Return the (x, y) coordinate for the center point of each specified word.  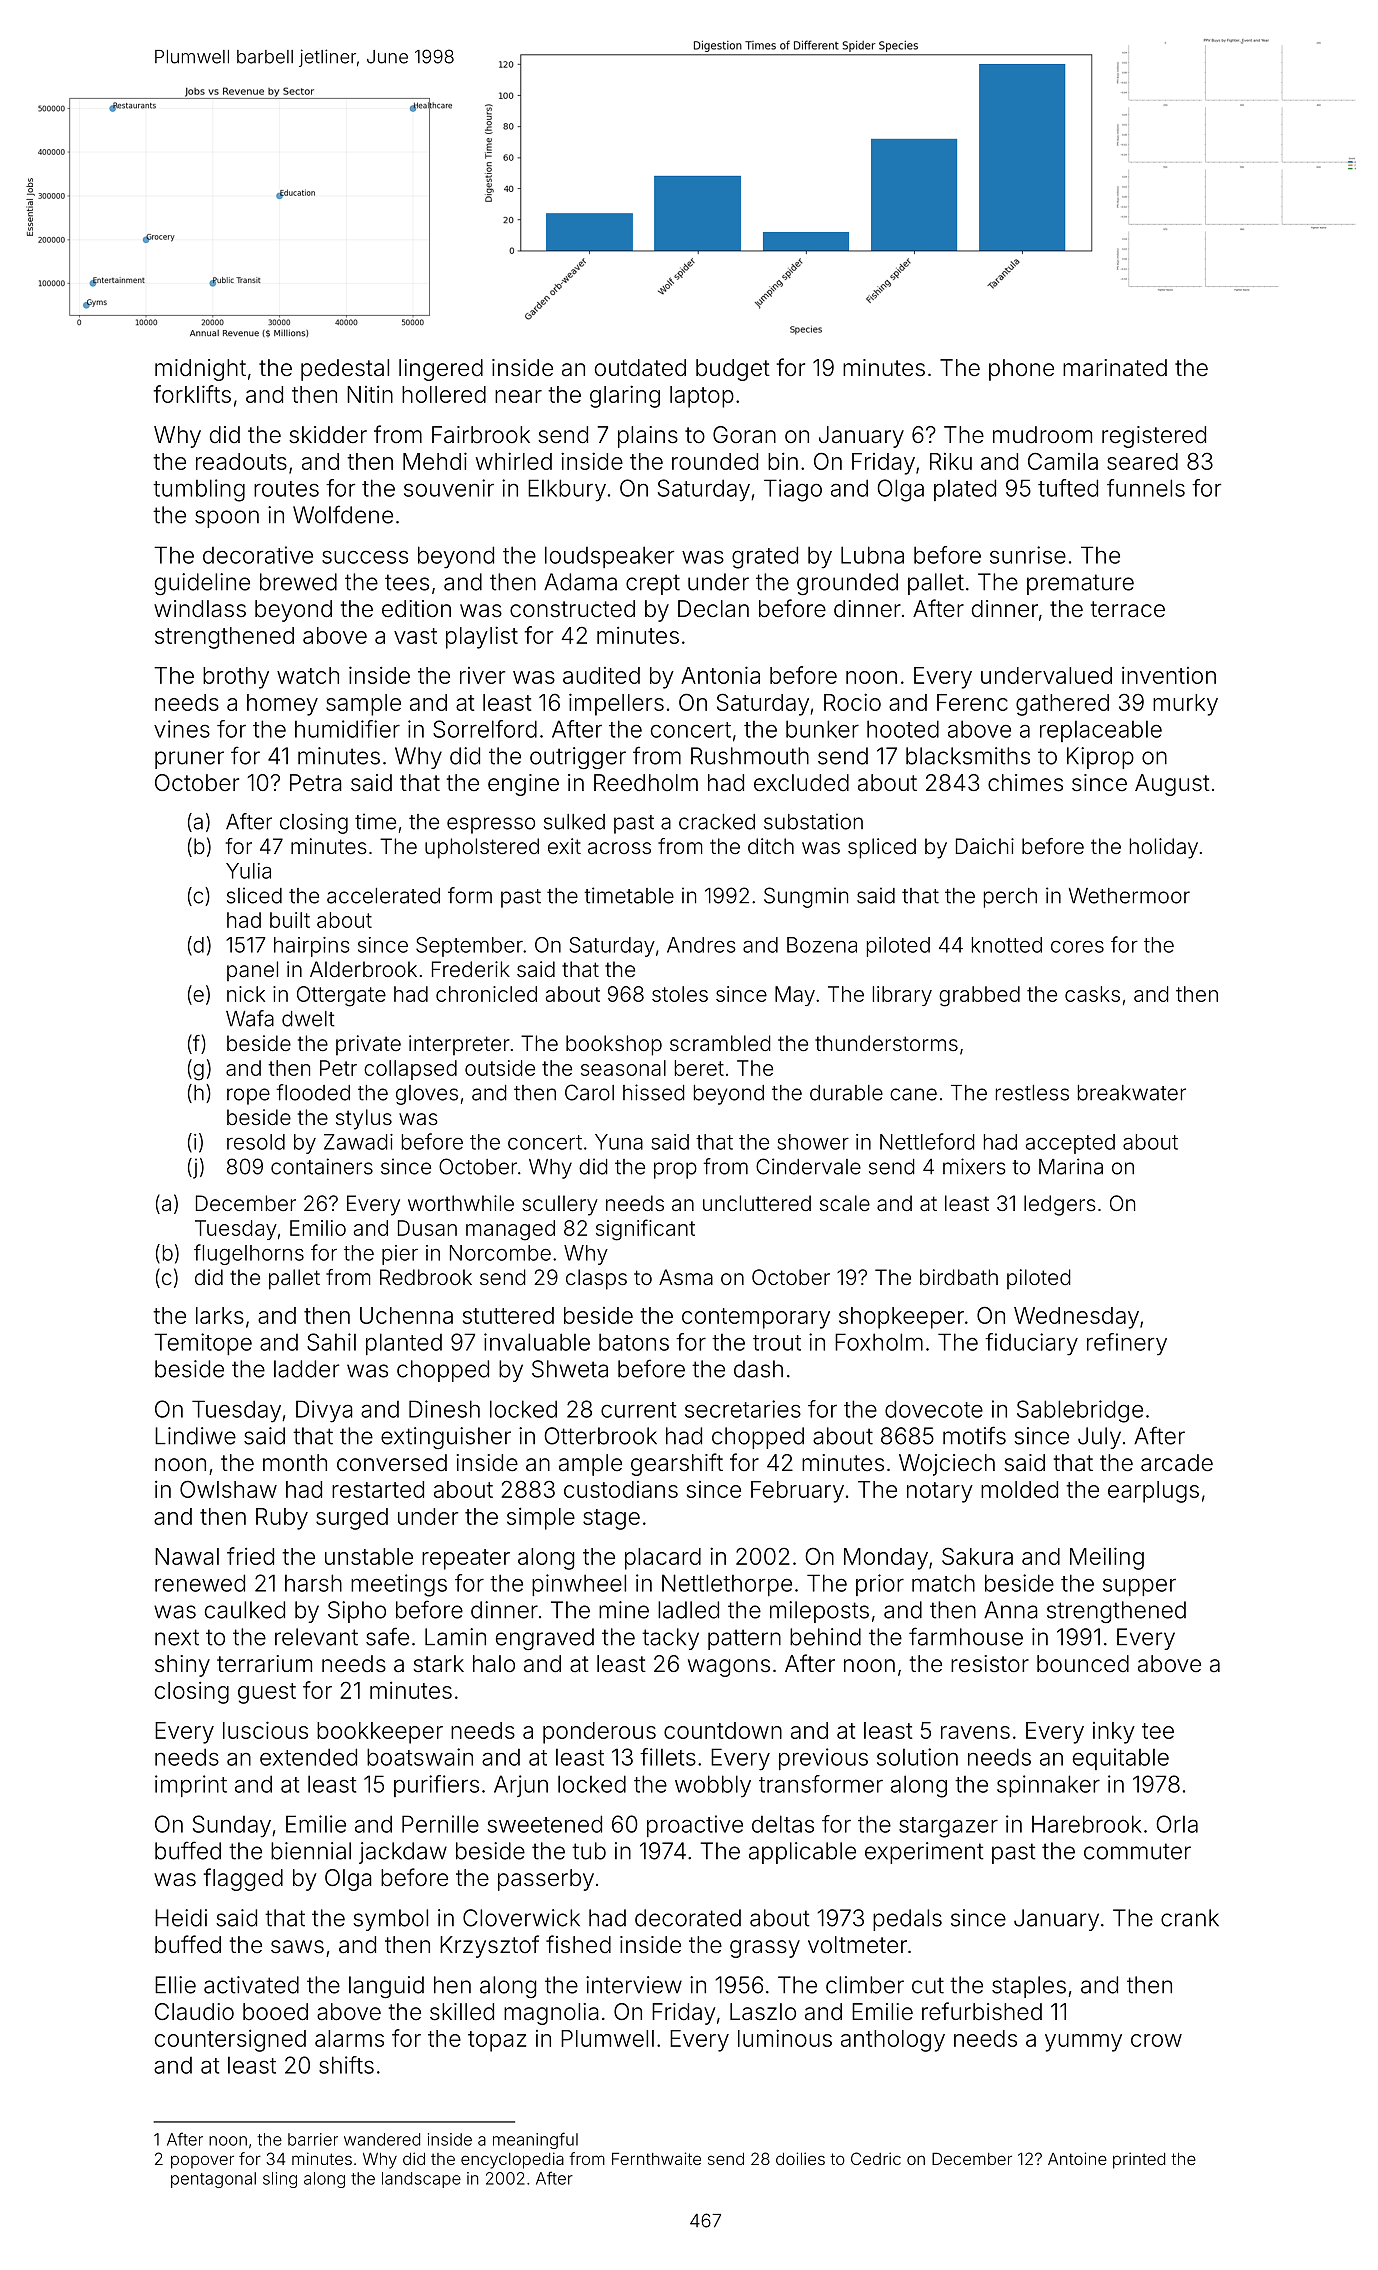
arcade (1177, 1463)
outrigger (578, 758)
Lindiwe (195, 1436)
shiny (182, 1666)
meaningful (535, 2140)
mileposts (819, 1612)
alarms (349, 2038)
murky (1185, 705)
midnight (200, 370)
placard (663, 1559)
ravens (975, 1732)
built (290, 920)
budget (733, 370)
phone (1021, 370)
